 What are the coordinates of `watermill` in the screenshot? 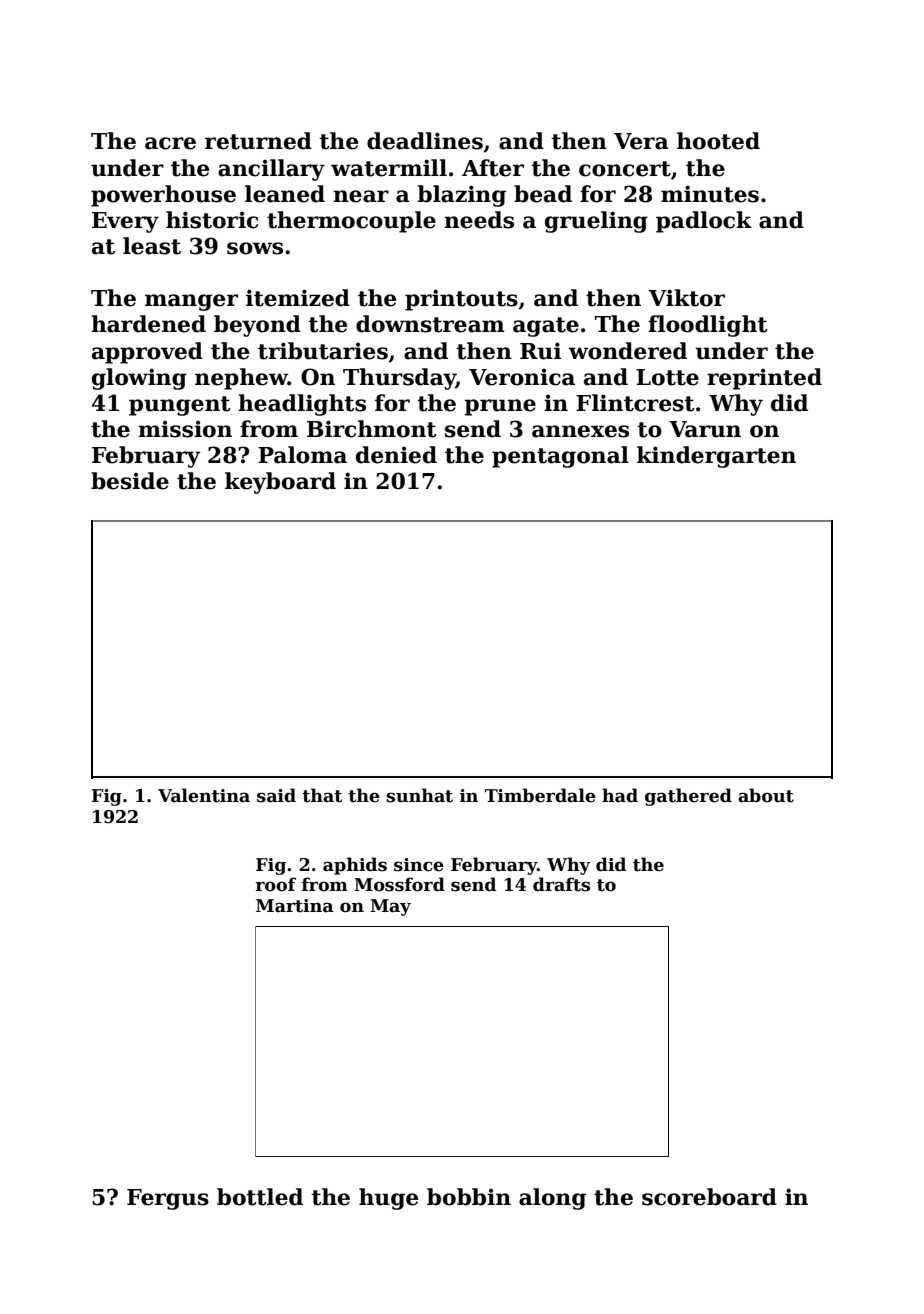 It's located at (389, 168).
